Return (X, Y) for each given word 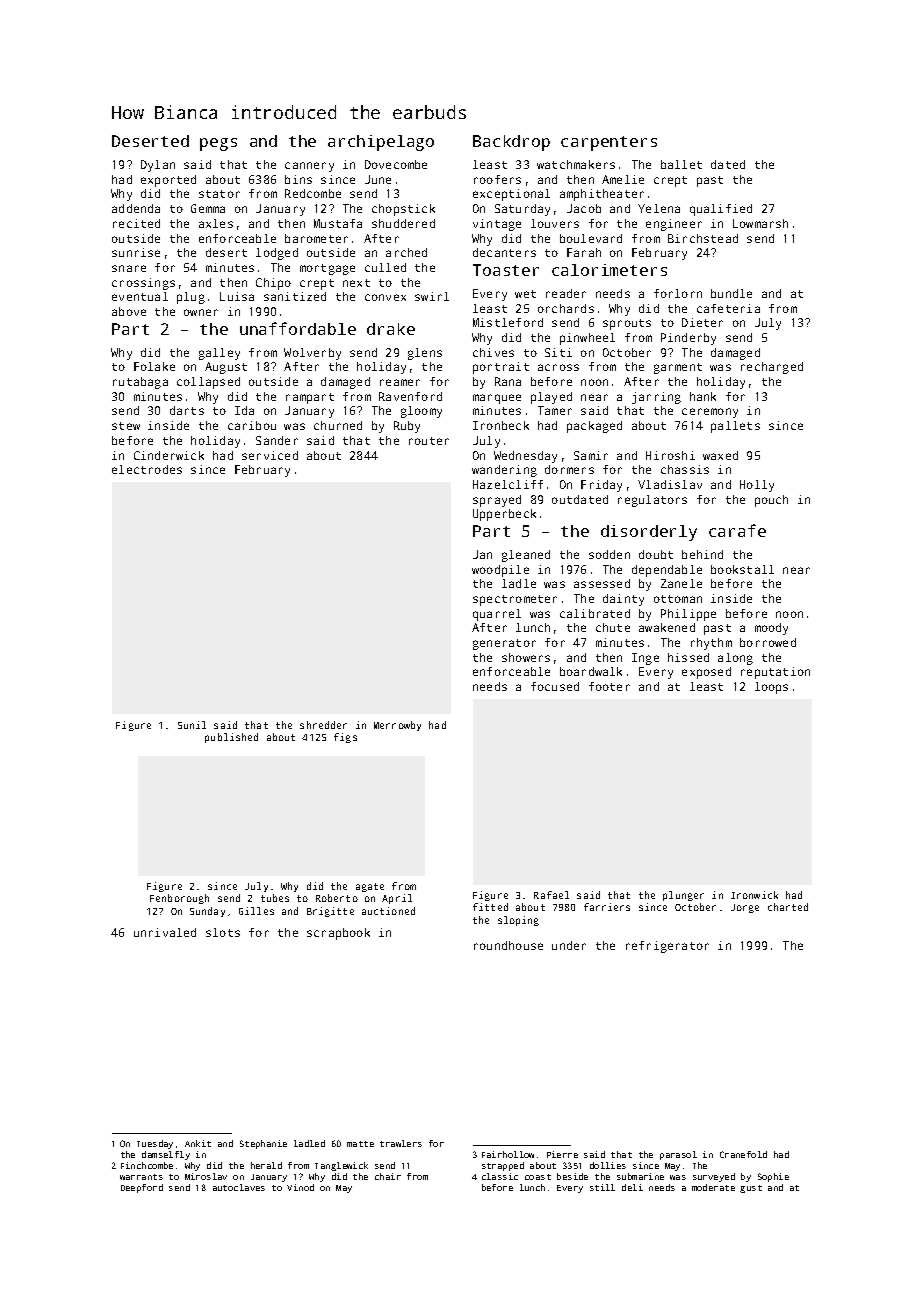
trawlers (401, 1143)
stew (126, 426)
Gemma (208, 208)
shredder (323, 725)
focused (555, 686)
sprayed (497, 501)
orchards (566, 308)
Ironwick (754, 895)
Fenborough (179, 899)
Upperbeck (504, 515)
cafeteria (728, 308)
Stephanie (263, 1144)
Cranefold (743, 1154)
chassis (685, 469)
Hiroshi (670, 455)
